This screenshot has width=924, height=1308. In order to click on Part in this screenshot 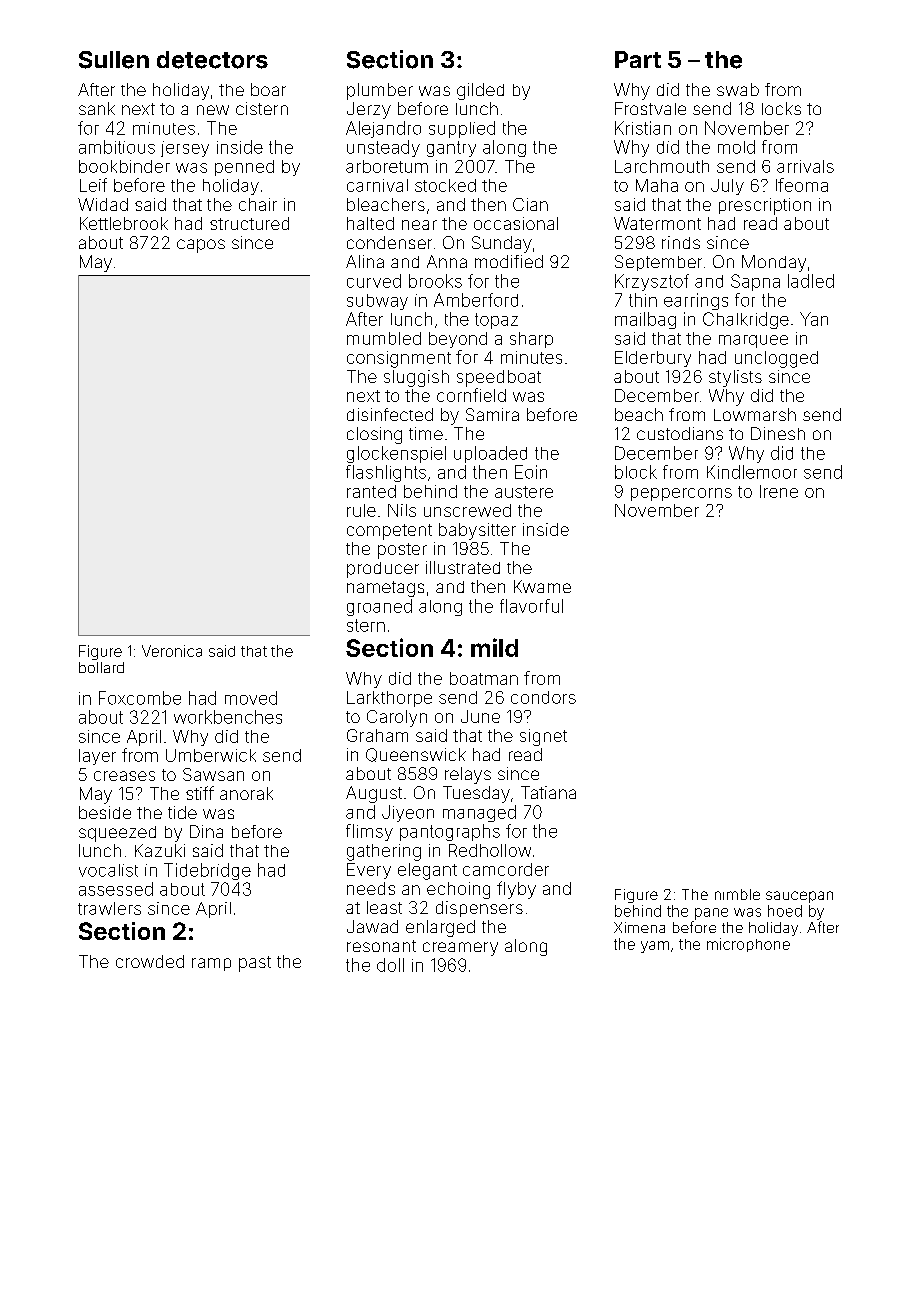, I will do `click(638, 59)`.
